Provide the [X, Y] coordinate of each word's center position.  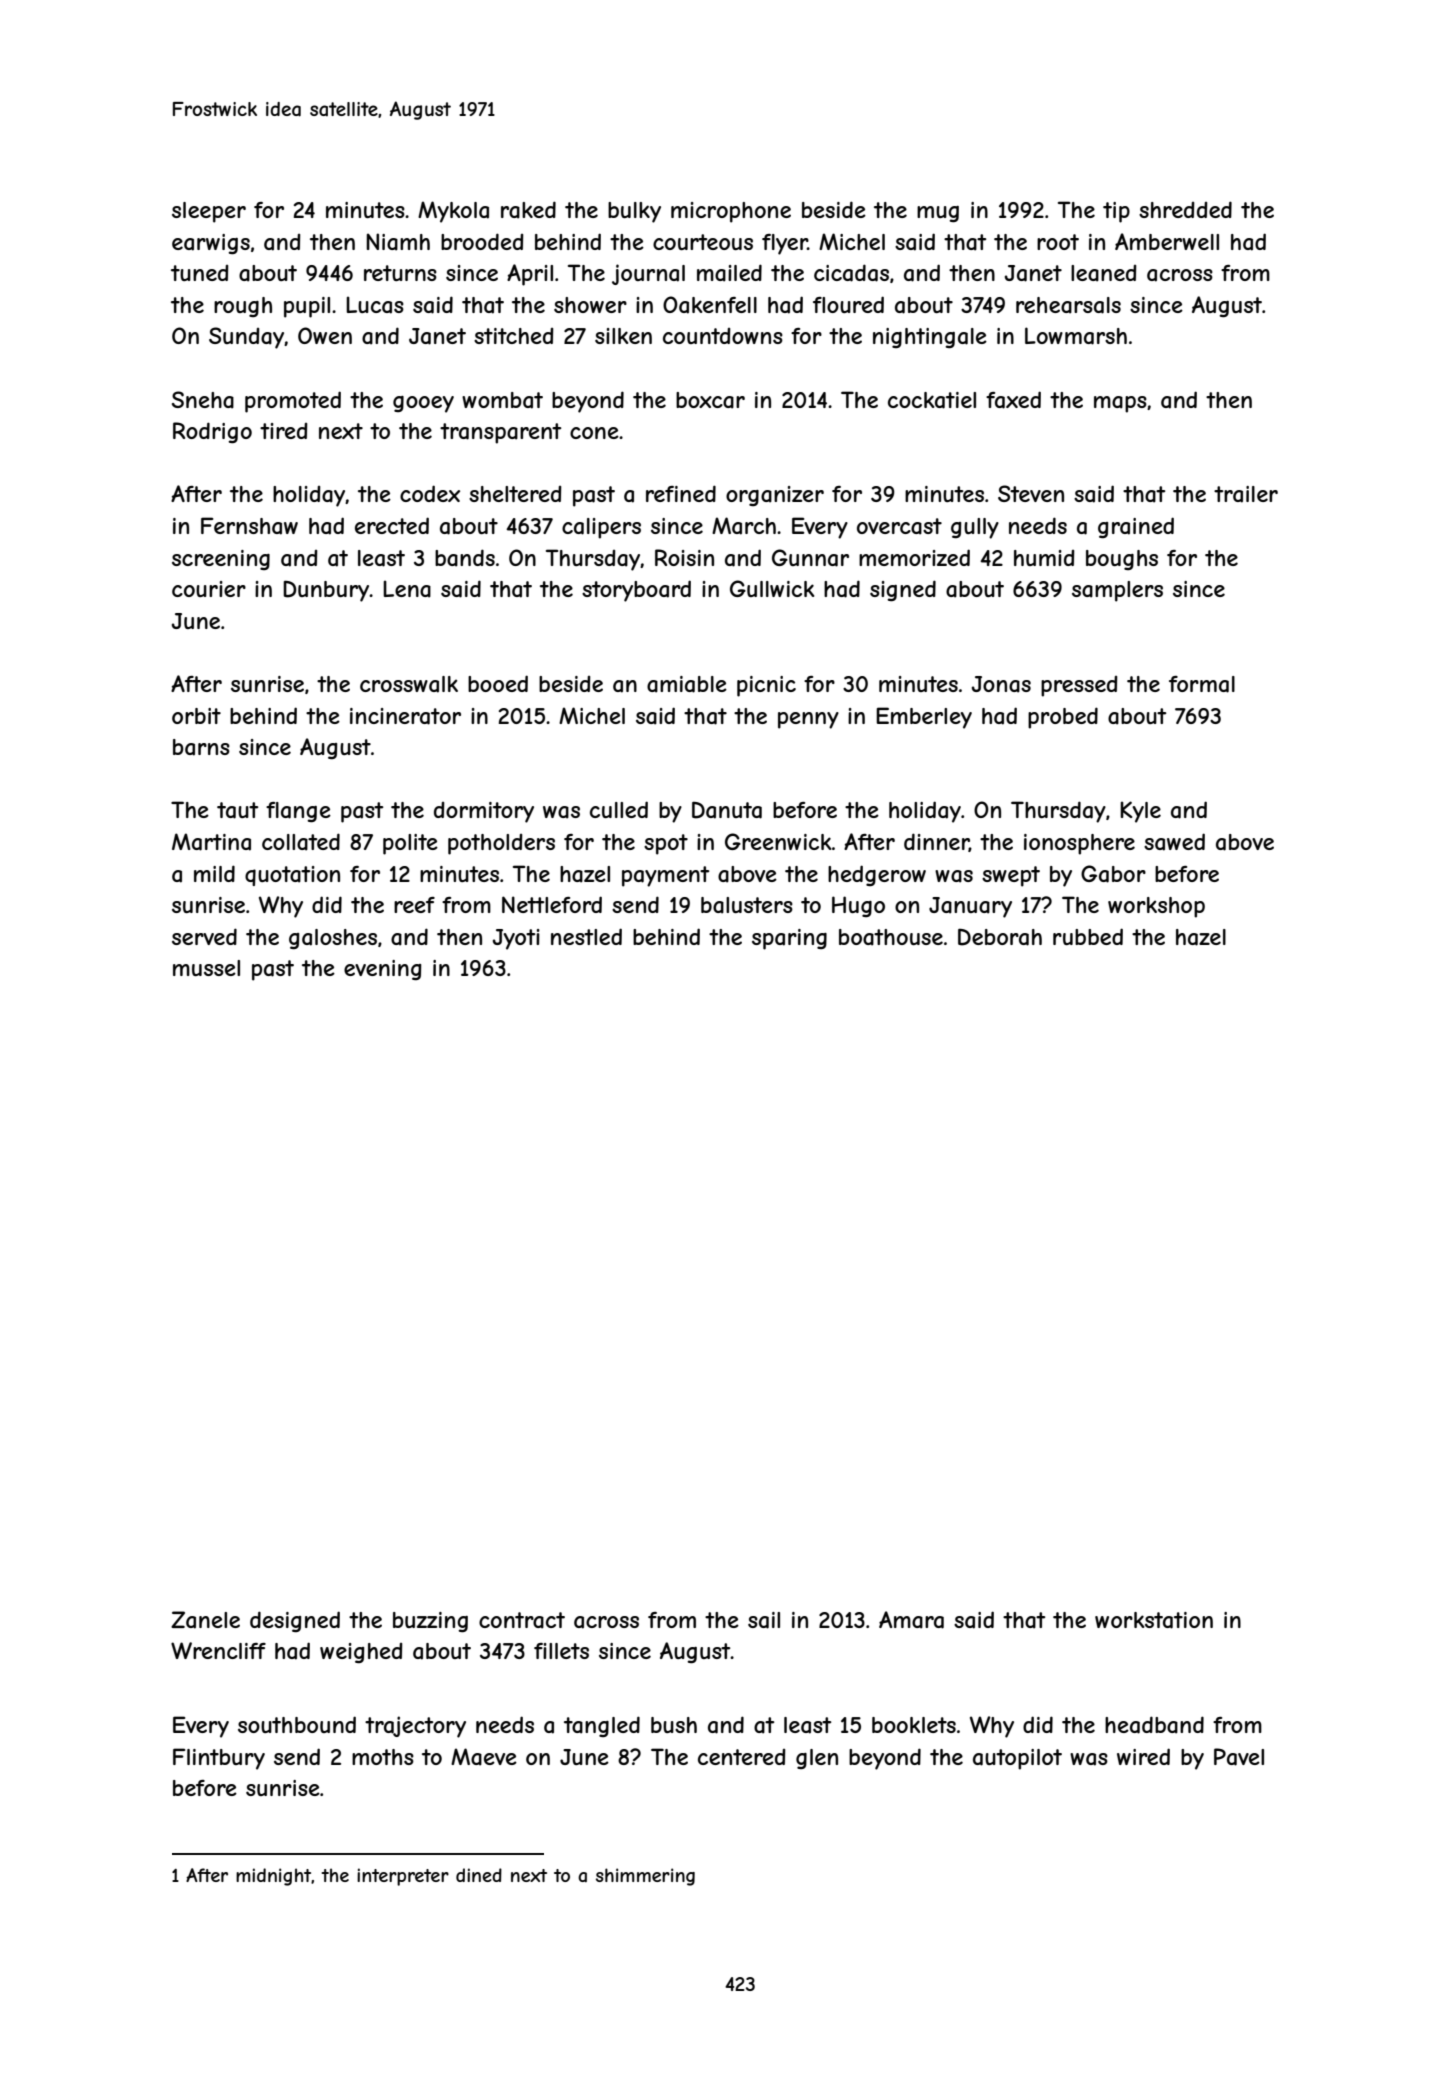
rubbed [1088, 936]
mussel [206, 968]
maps [1120, 404]
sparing [789, 939]
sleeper [209, 212]
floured [848, 304]
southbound [297, 1724]
